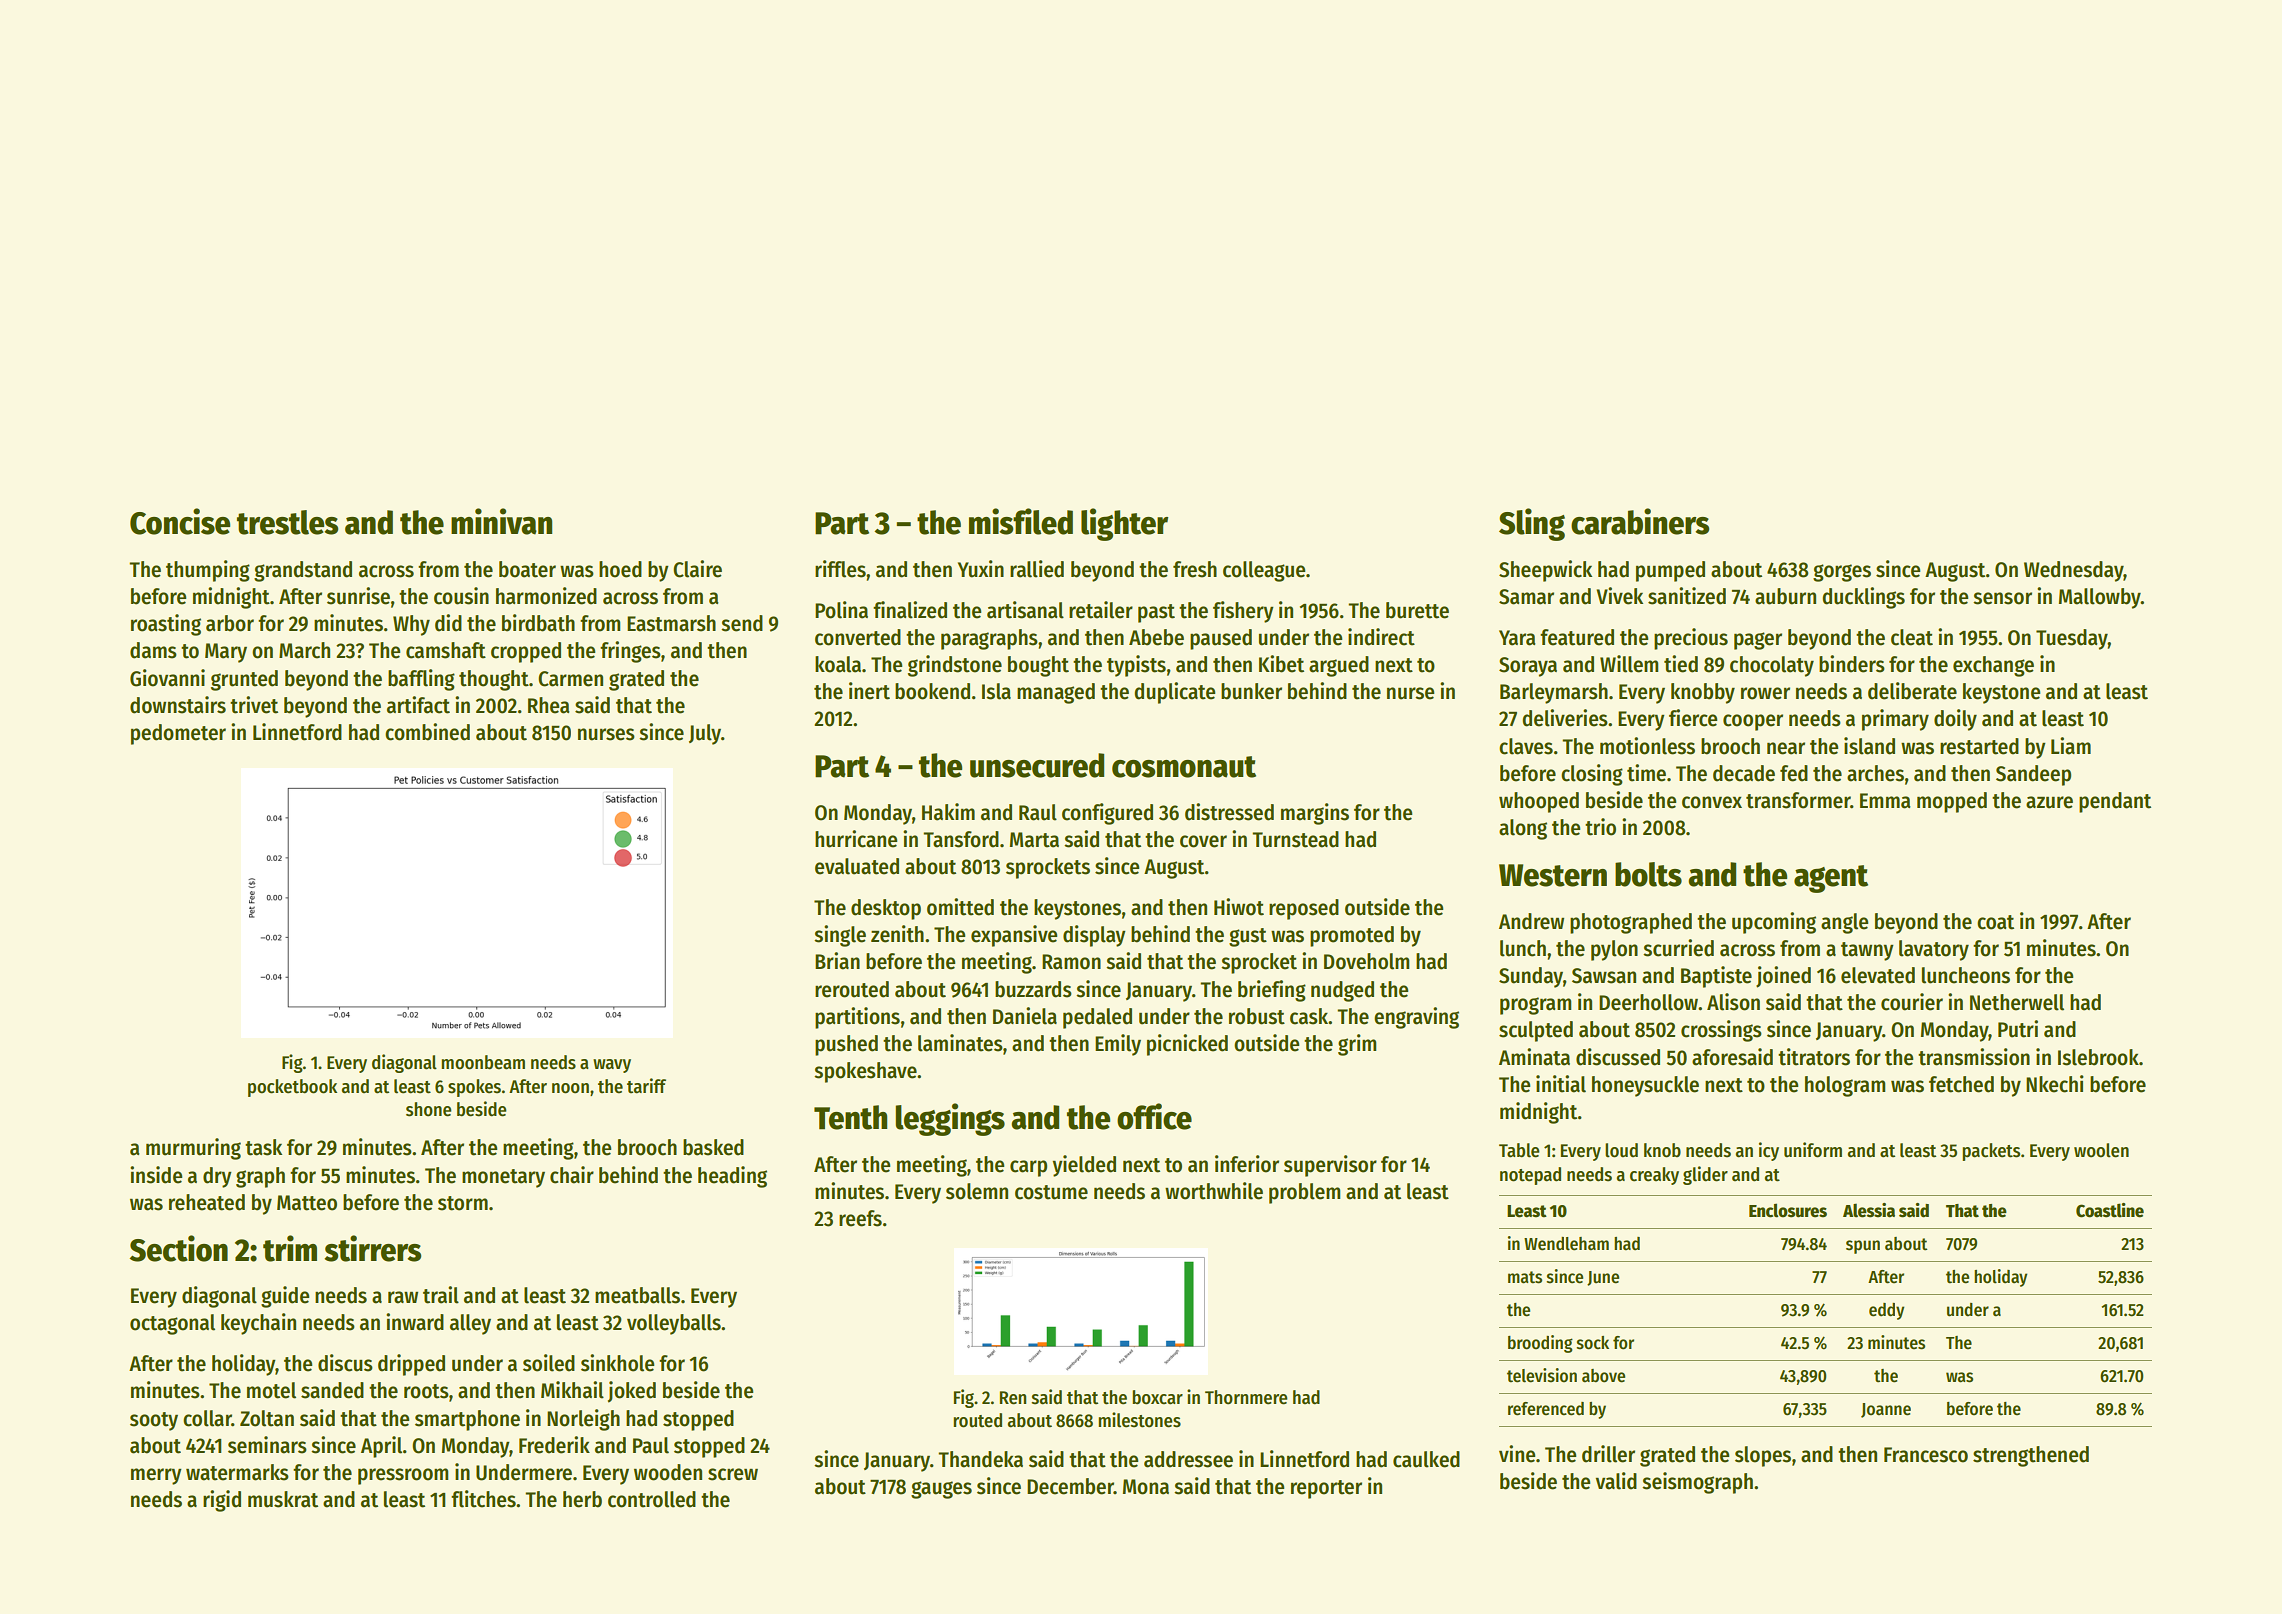 The image size is (2282, 1614). Describe the element at coordinates (941, 1490) in the document. I see `gauges` at that location.
